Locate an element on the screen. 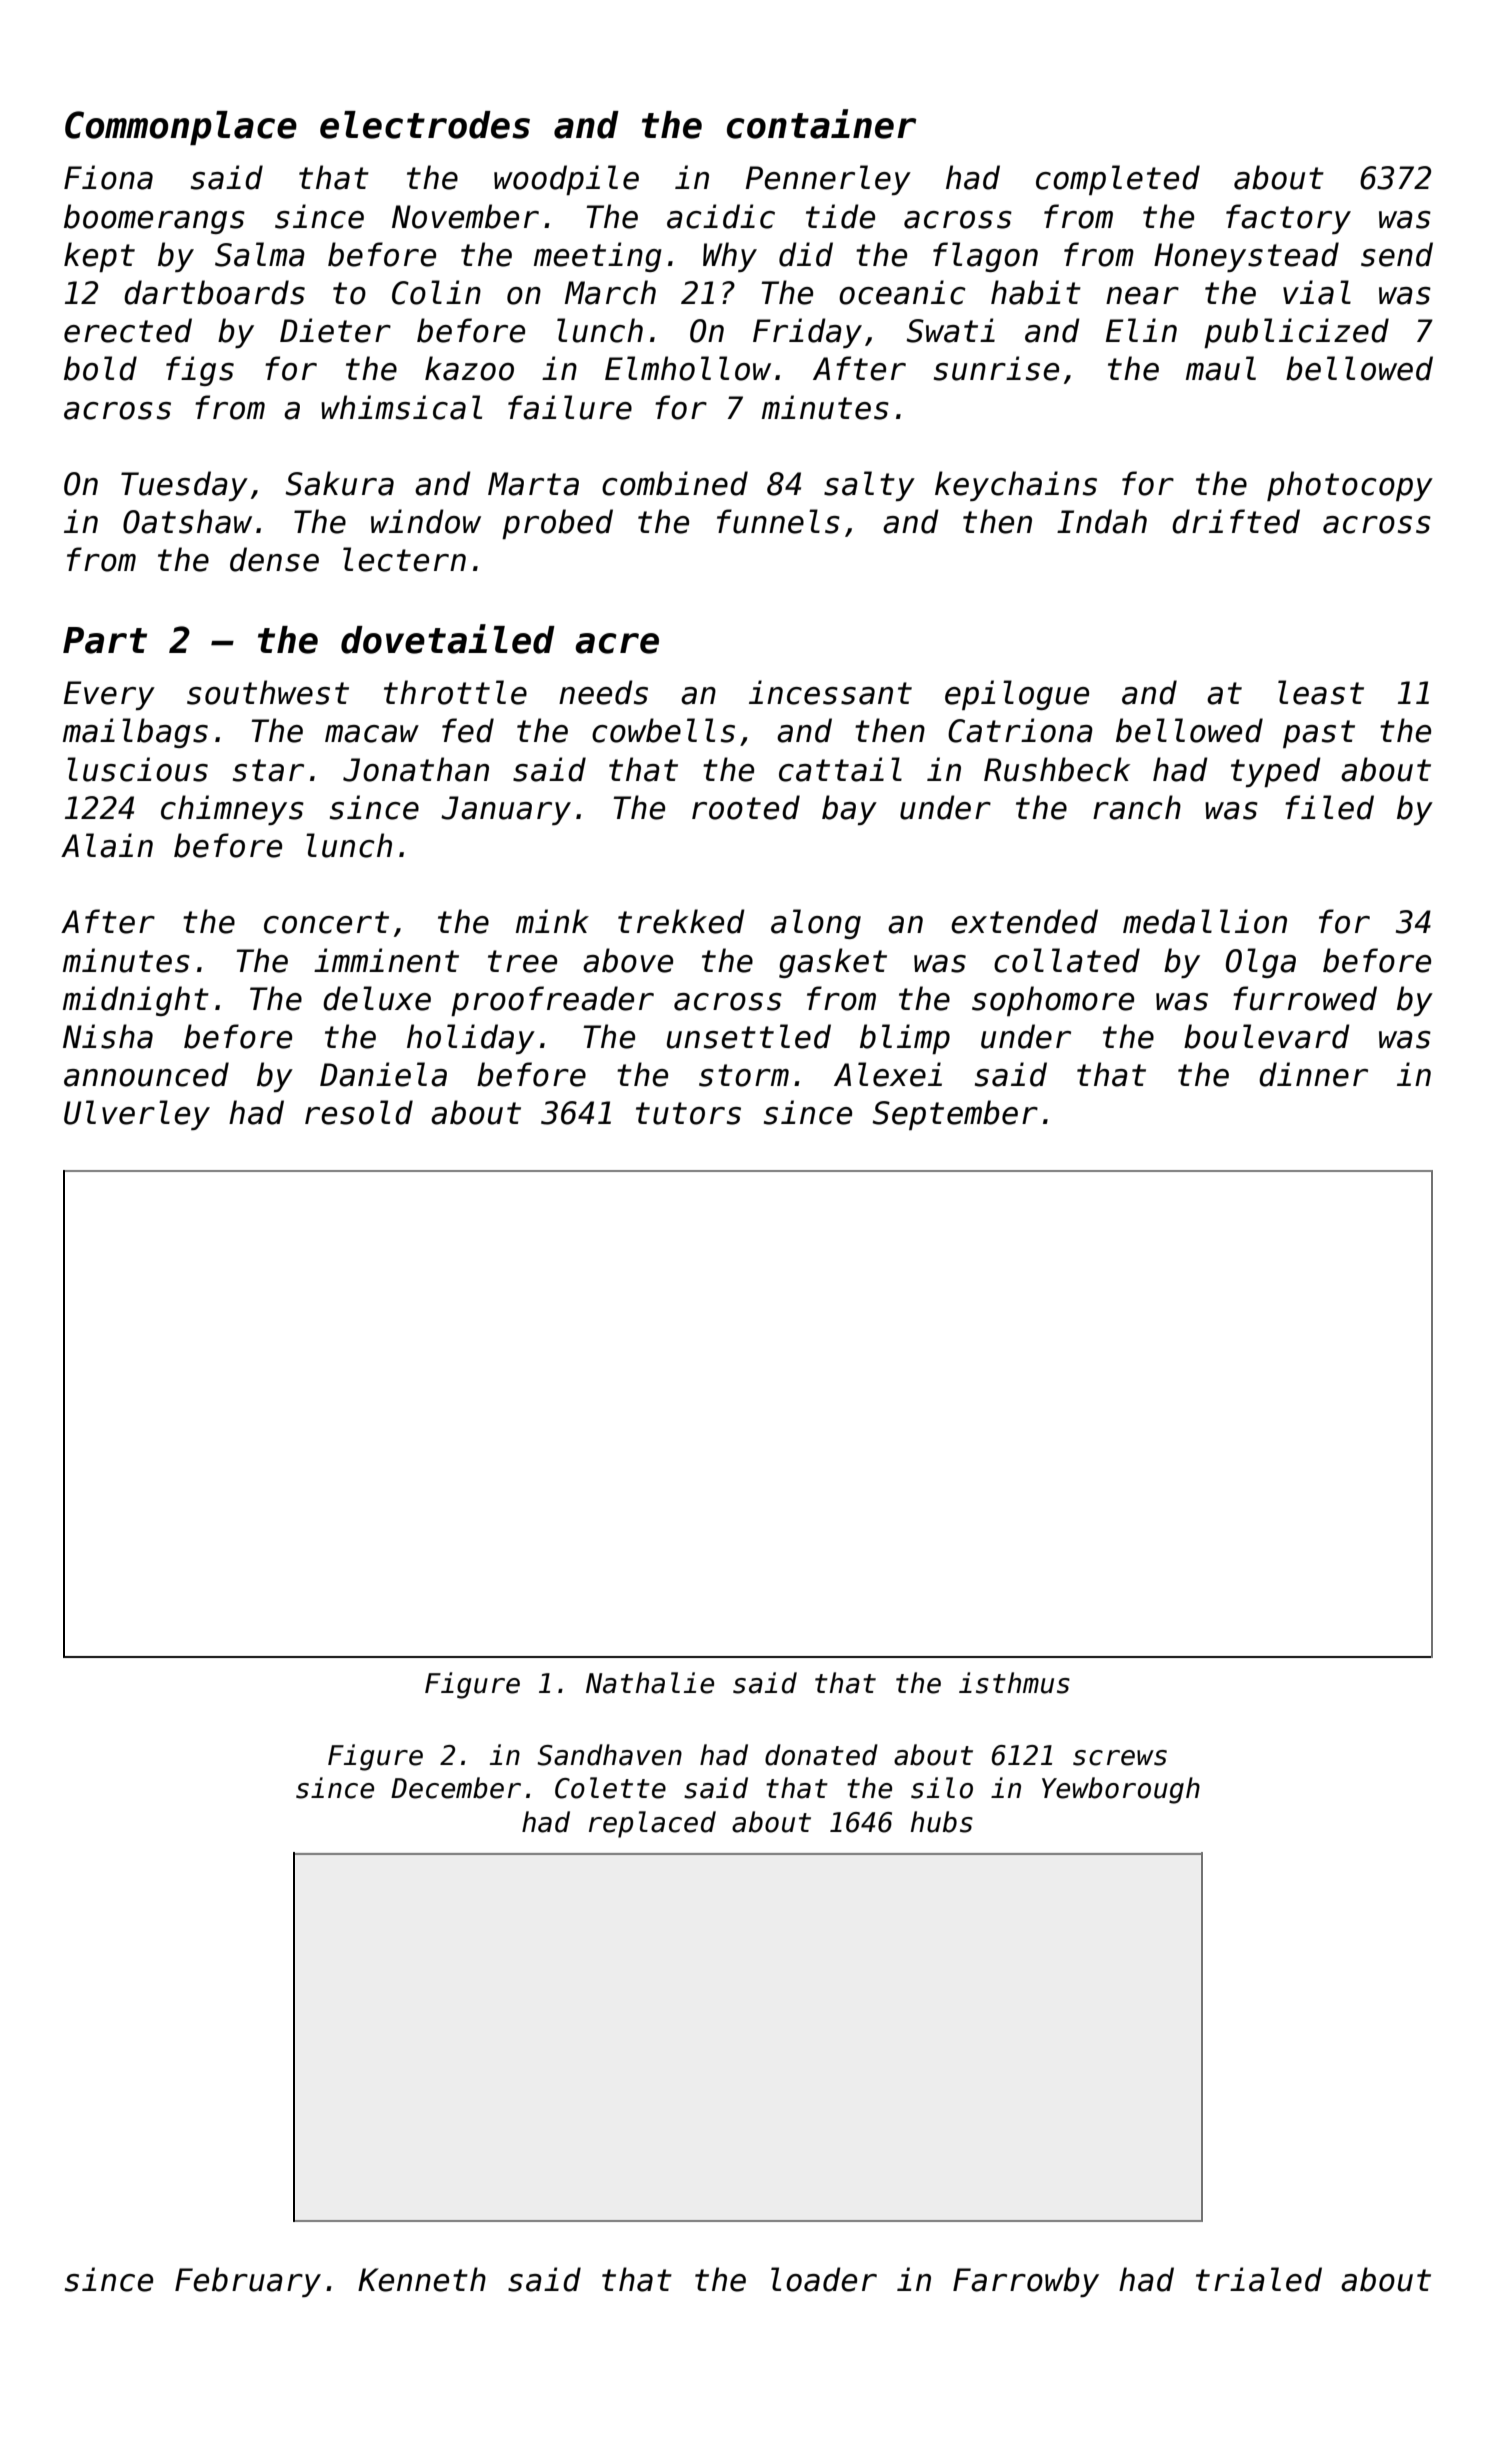 The height and width of the screenshot is (2464, 1496). least is located at coordinates (1321, 692).
